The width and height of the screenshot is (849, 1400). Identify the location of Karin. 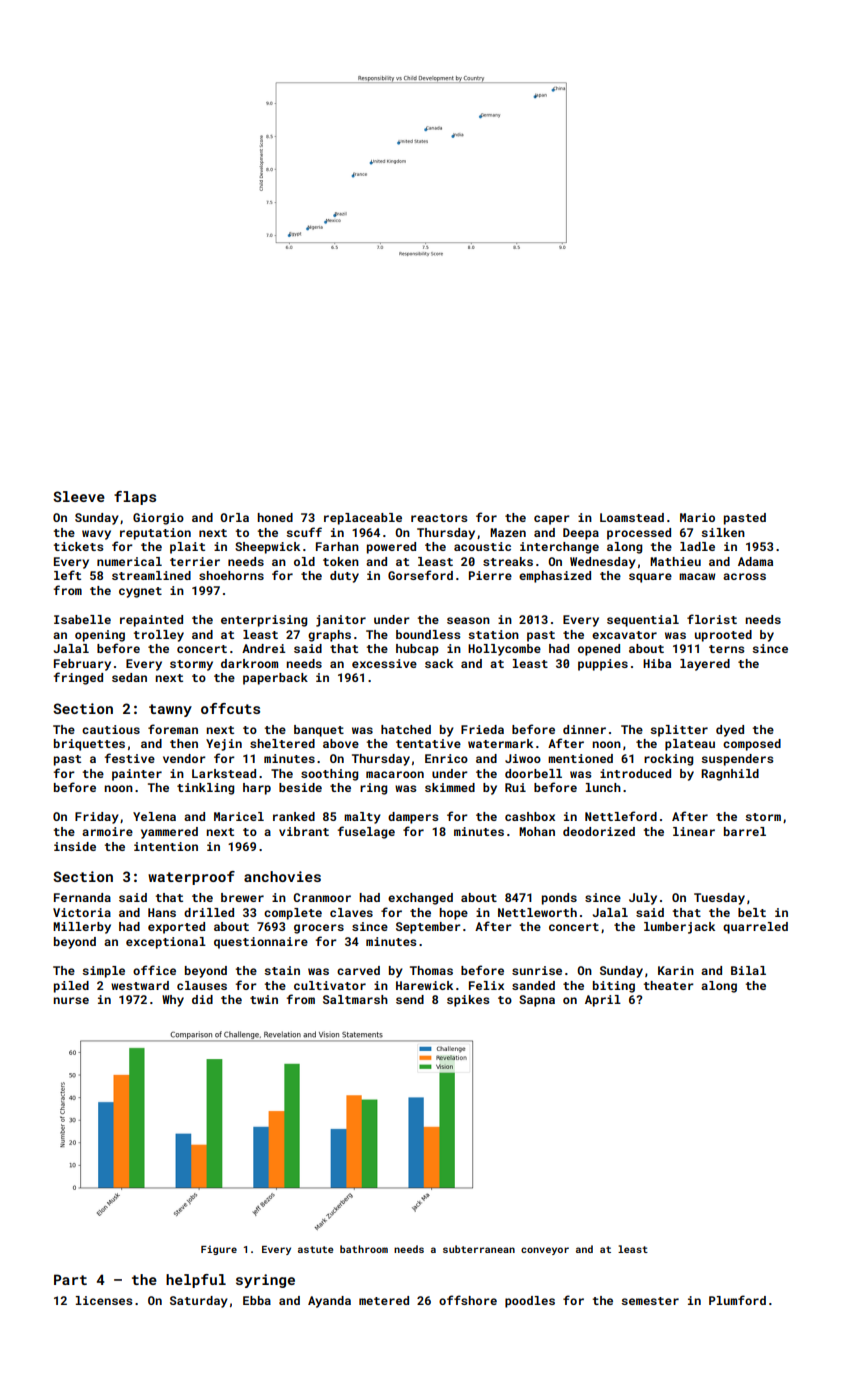
(676, 970).
